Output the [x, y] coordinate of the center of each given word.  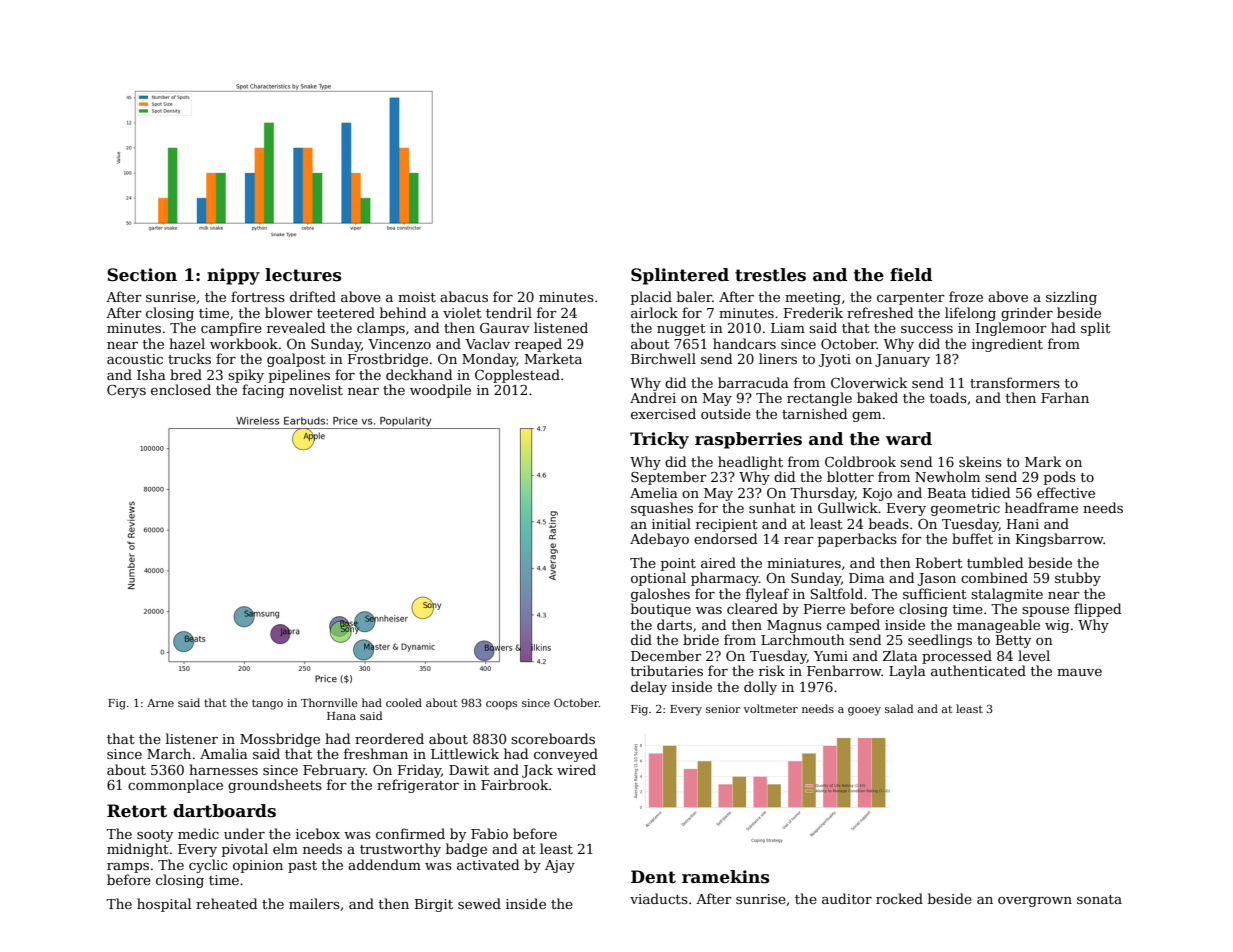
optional [658, 579]
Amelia [654, 492]
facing [263, 391]
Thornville [329, 702]
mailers [314, 903]
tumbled [995, 562]
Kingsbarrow [1060, 540]
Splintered [680, 276]
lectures [303, 275]
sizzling [1071, 298]
